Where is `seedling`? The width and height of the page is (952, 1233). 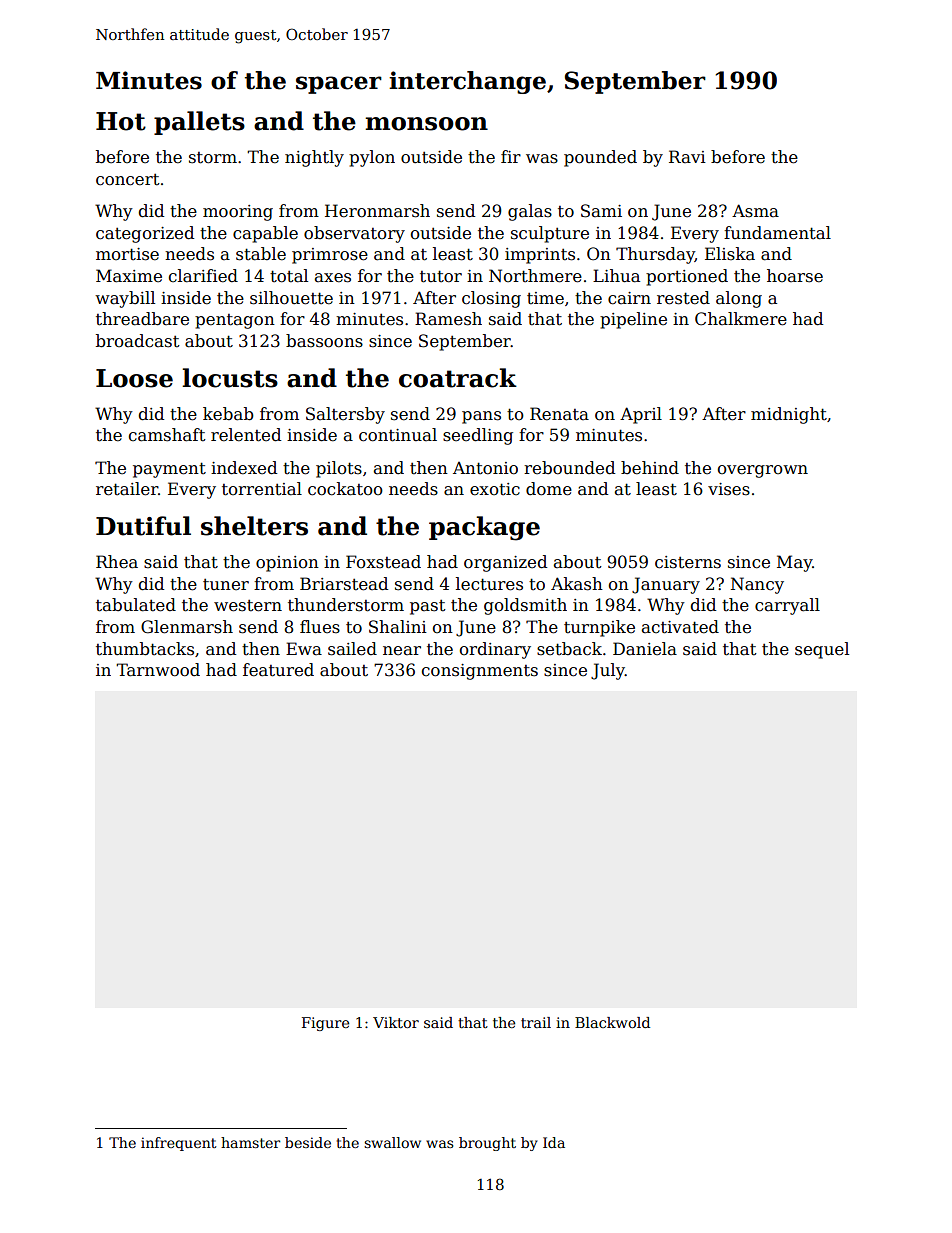
seedling is located at coordinates (478, 436).
